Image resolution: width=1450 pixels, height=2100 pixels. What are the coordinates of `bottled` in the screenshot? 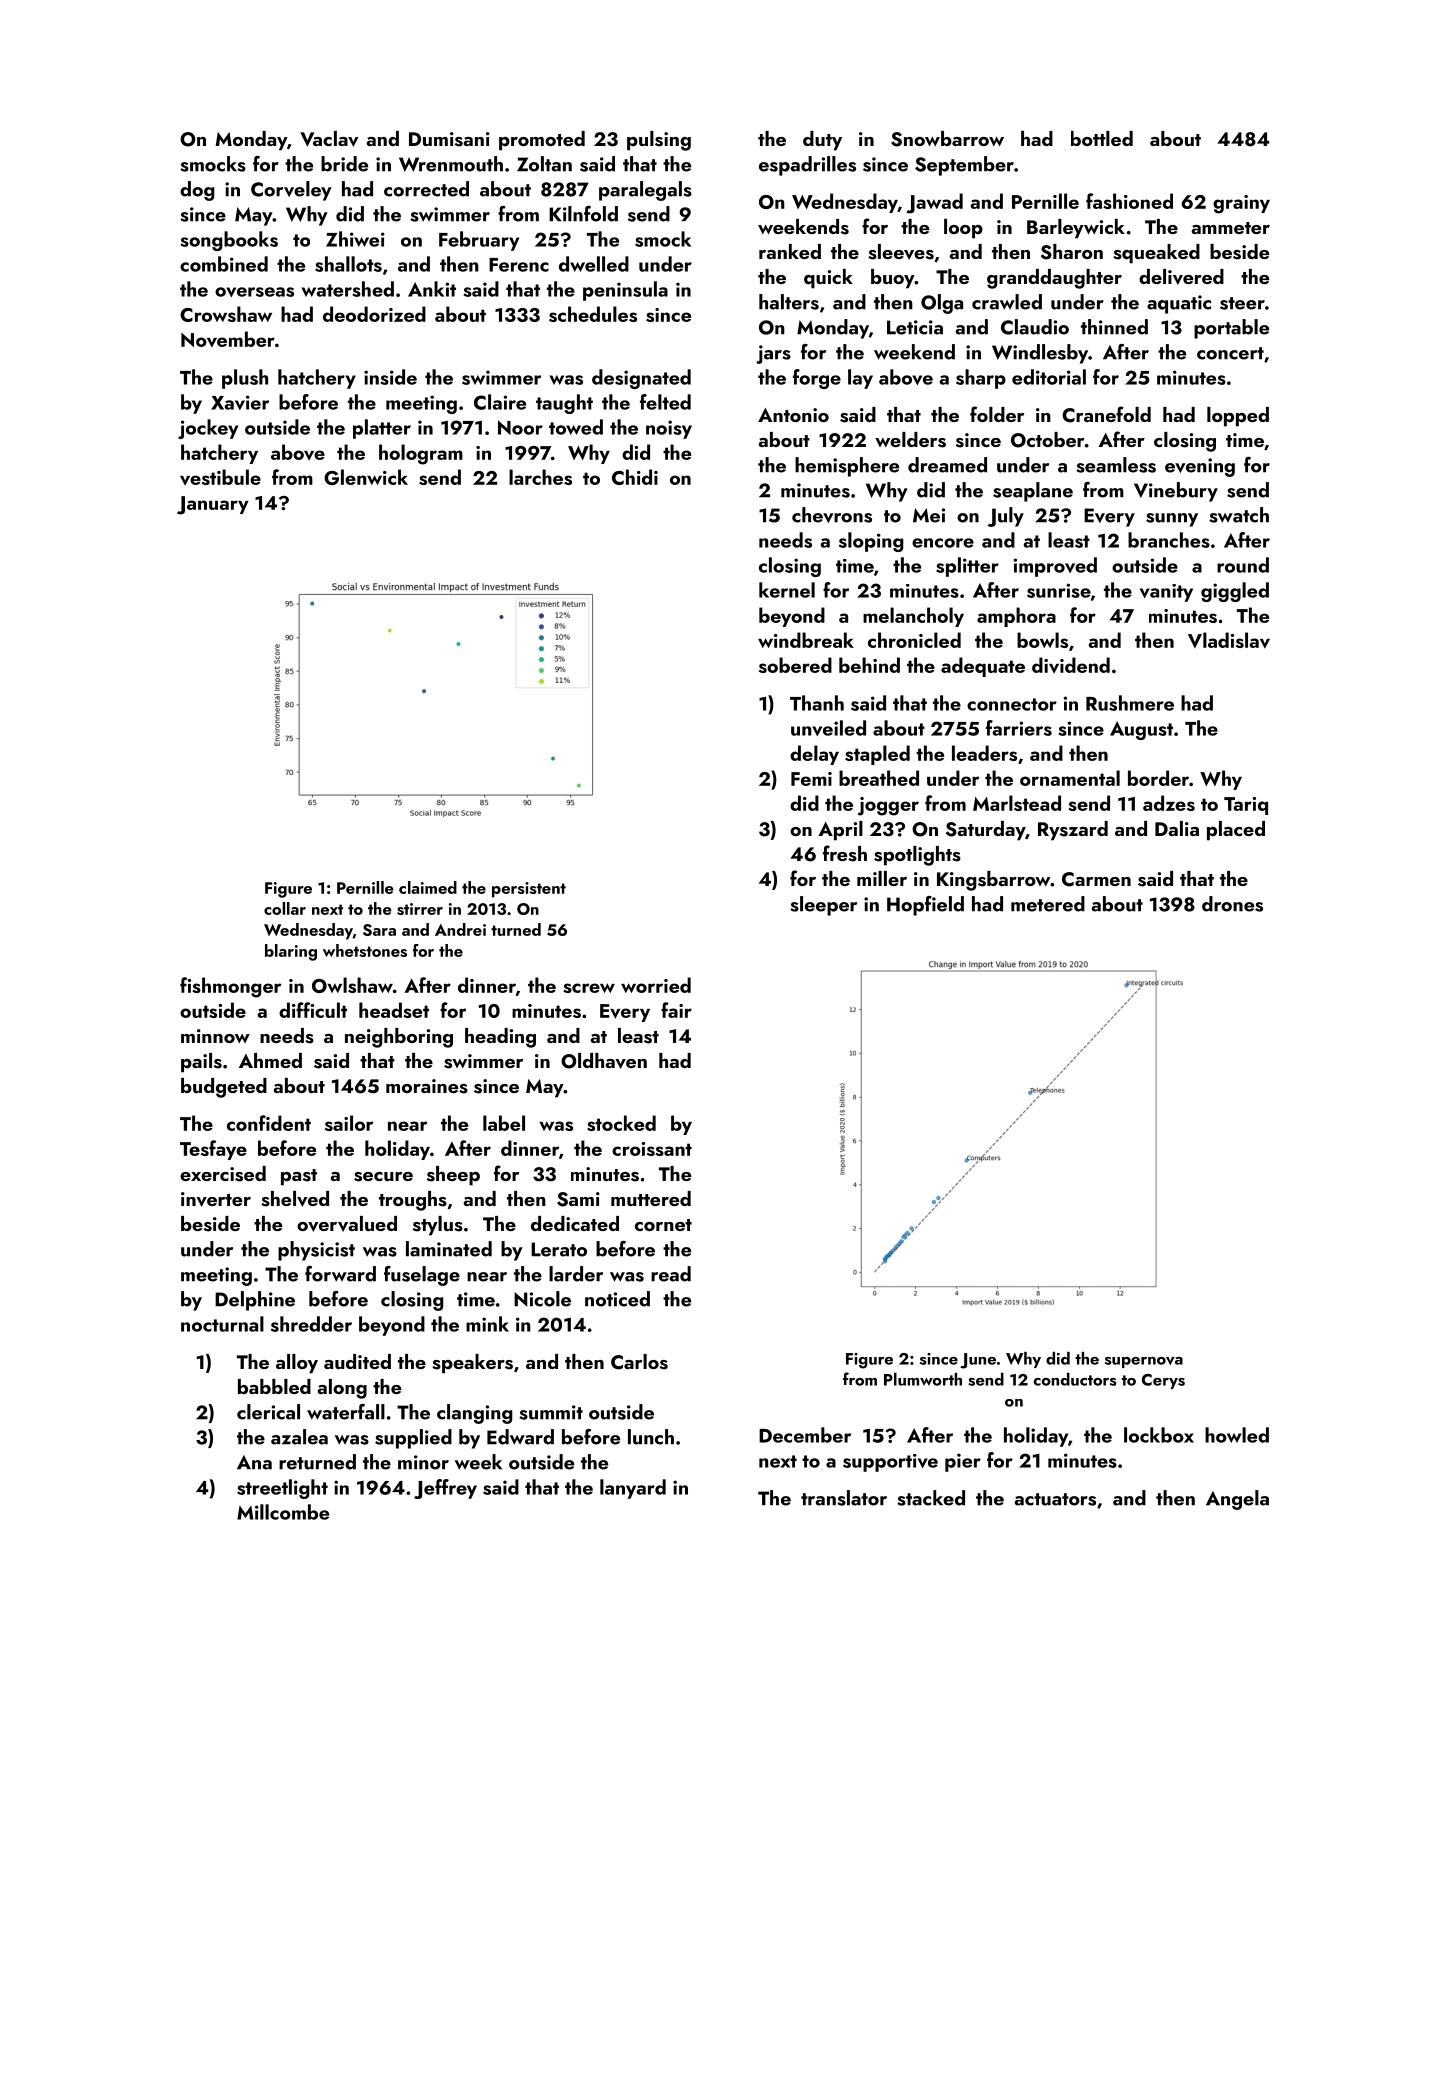 It's located at (1102, 138).
